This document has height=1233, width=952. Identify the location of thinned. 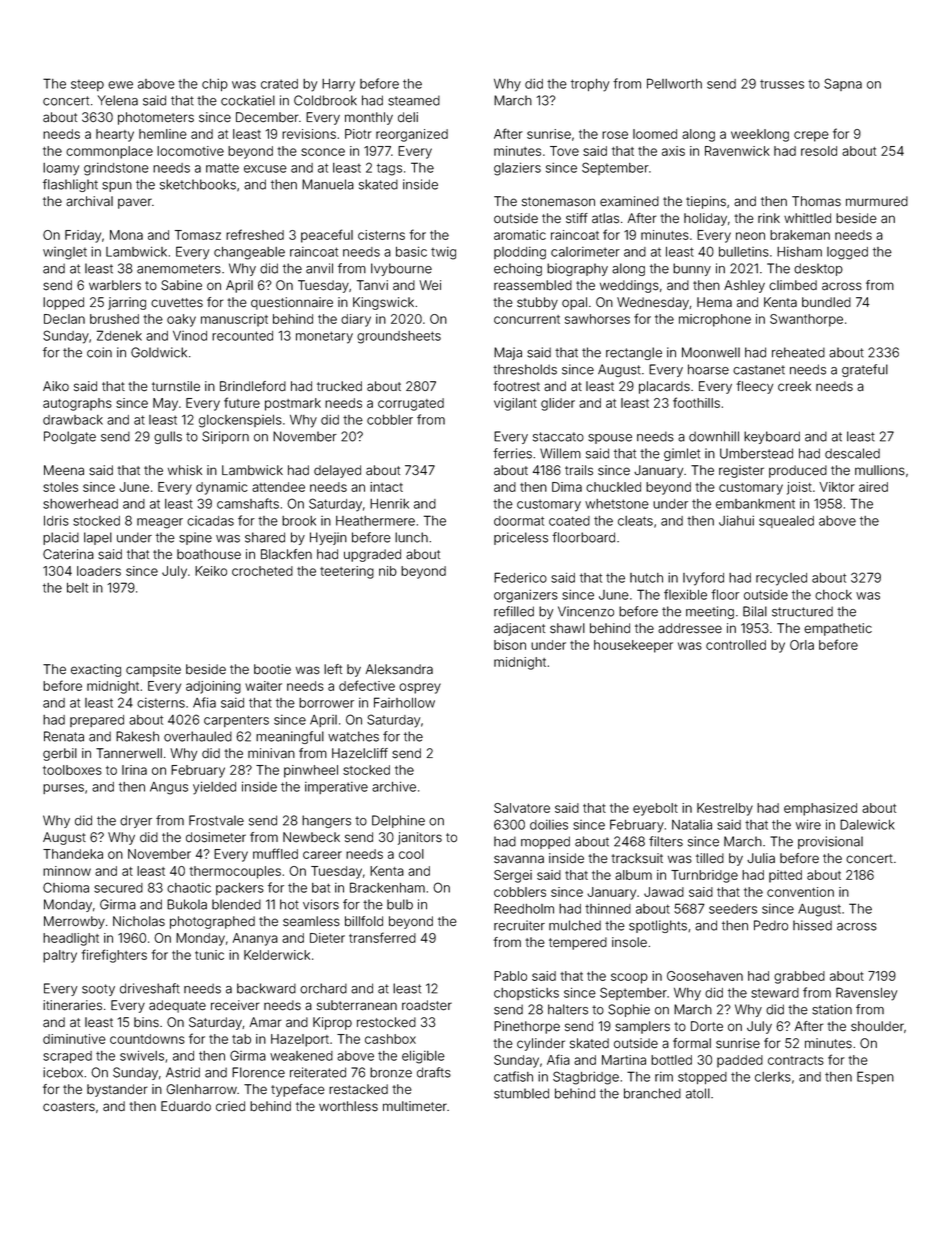
(608, 909).
